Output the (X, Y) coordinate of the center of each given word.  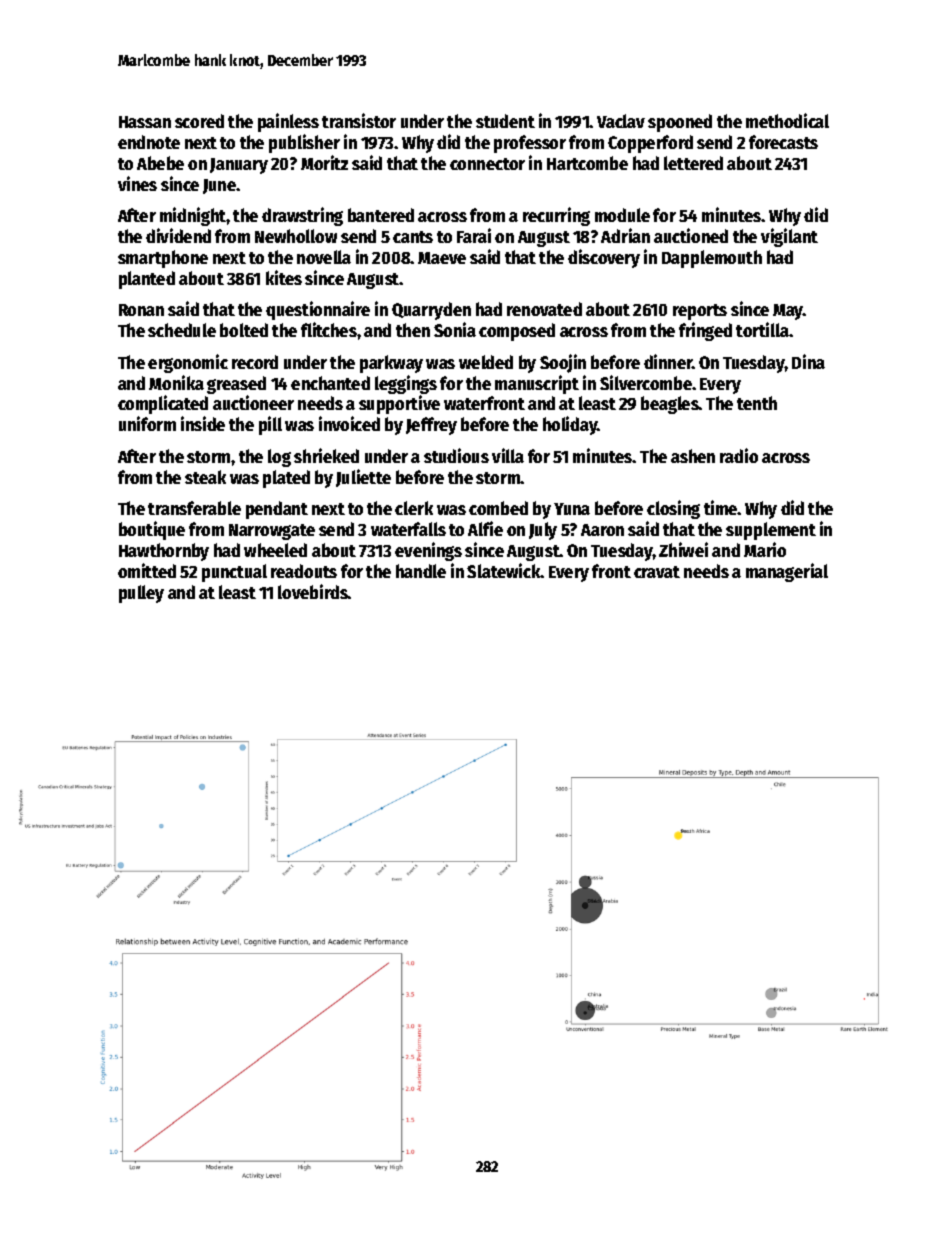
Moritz (324, 162)
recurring (556, 216)
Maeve (442, 258)
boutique (152, 530)
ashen (693, 456)
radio (739, 455)
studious (456, 455)
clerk (414, 508)
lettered (693, 163)
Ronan (141, 310)
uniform (147, 423)
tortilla (762, 329)
